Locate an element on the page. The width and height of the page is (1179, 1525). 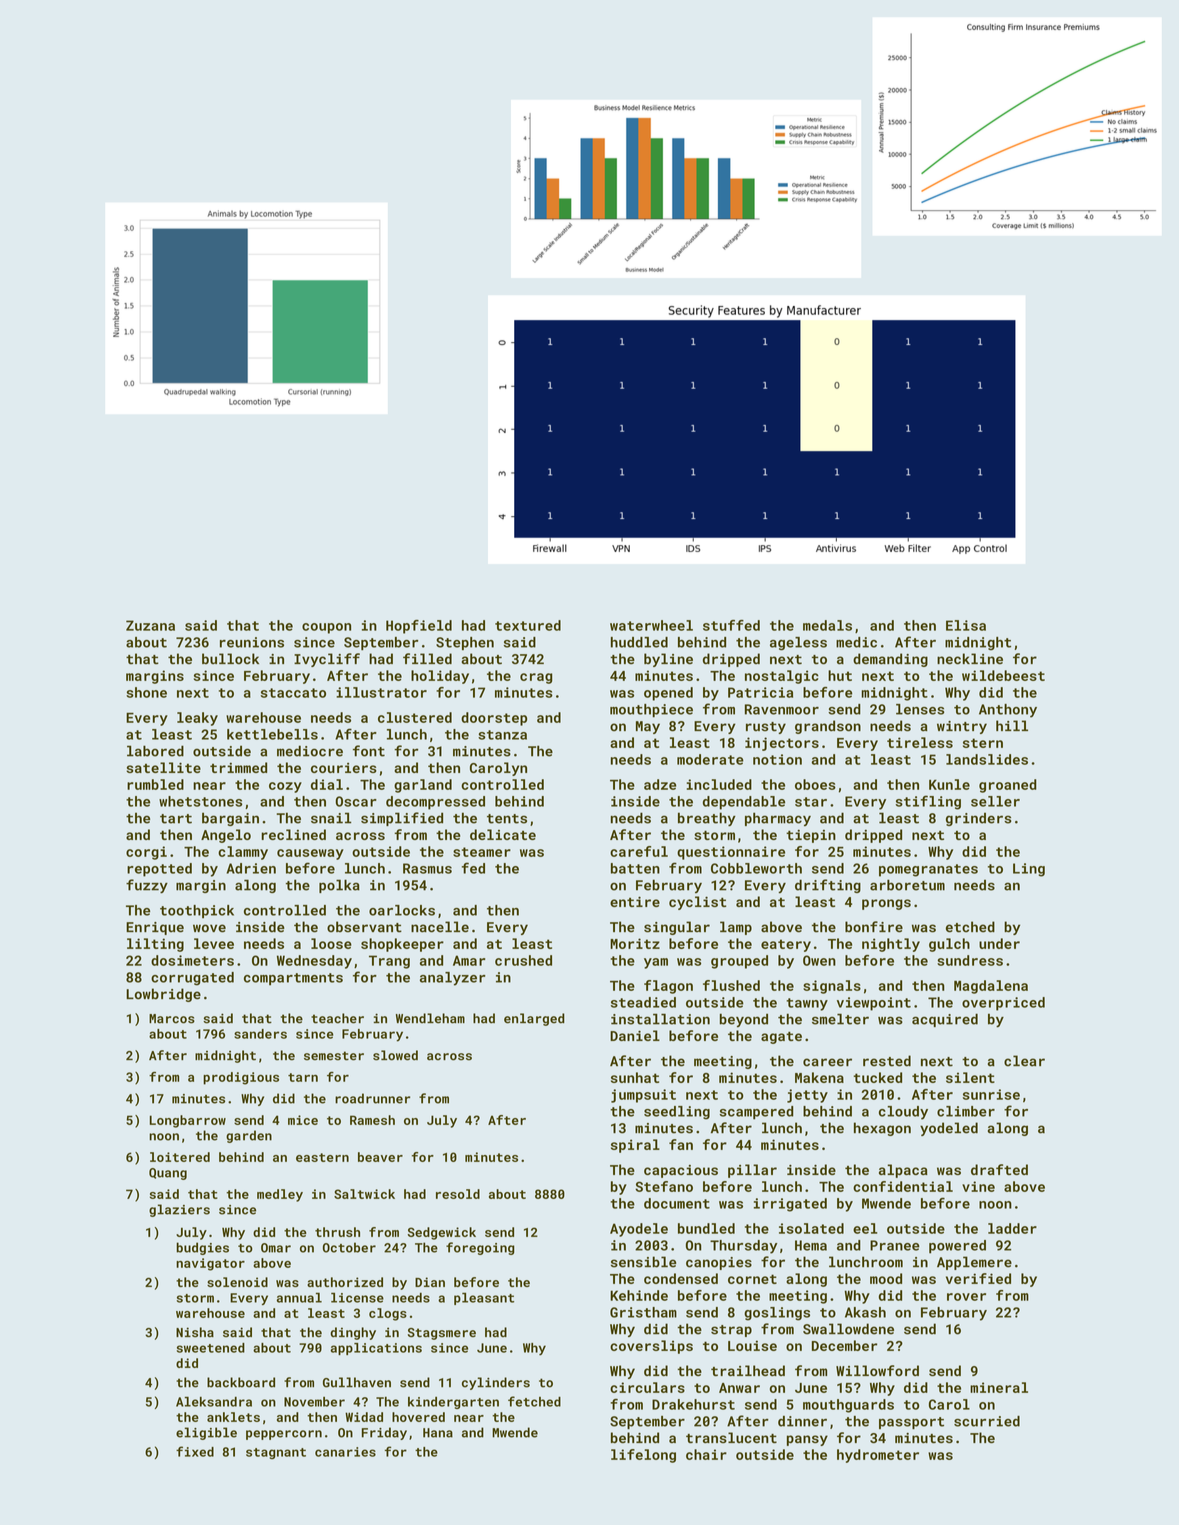
shone is located at coordinates (146, 692).
